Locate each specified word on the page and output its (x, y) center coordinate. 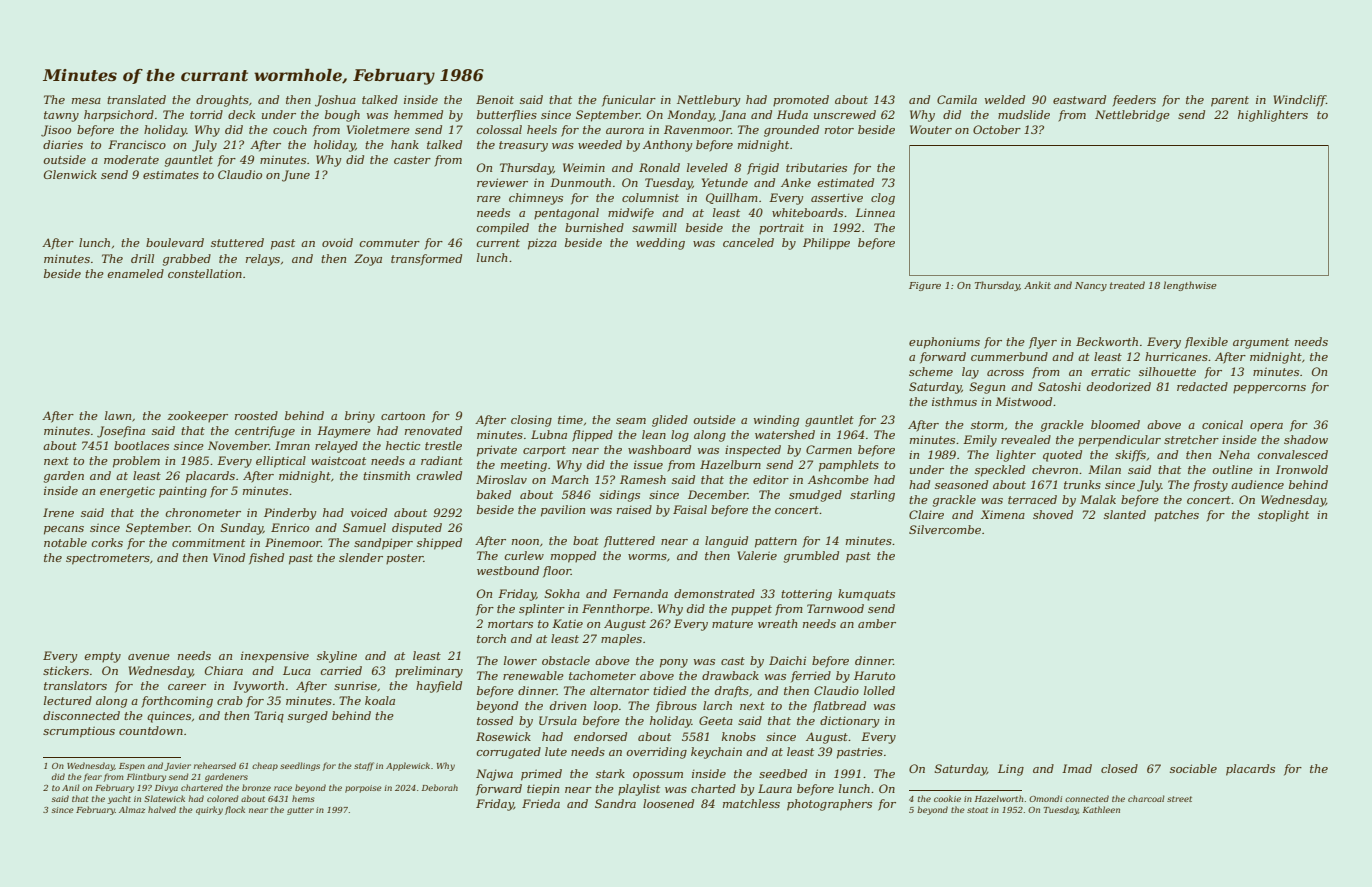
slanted (1125, 514)
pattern (776, 542)
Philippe (826, 244)
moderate (131, 159)
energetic (127, 492)
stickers (66, 670)
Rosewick (503, 736)
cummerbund (1009, 356)
